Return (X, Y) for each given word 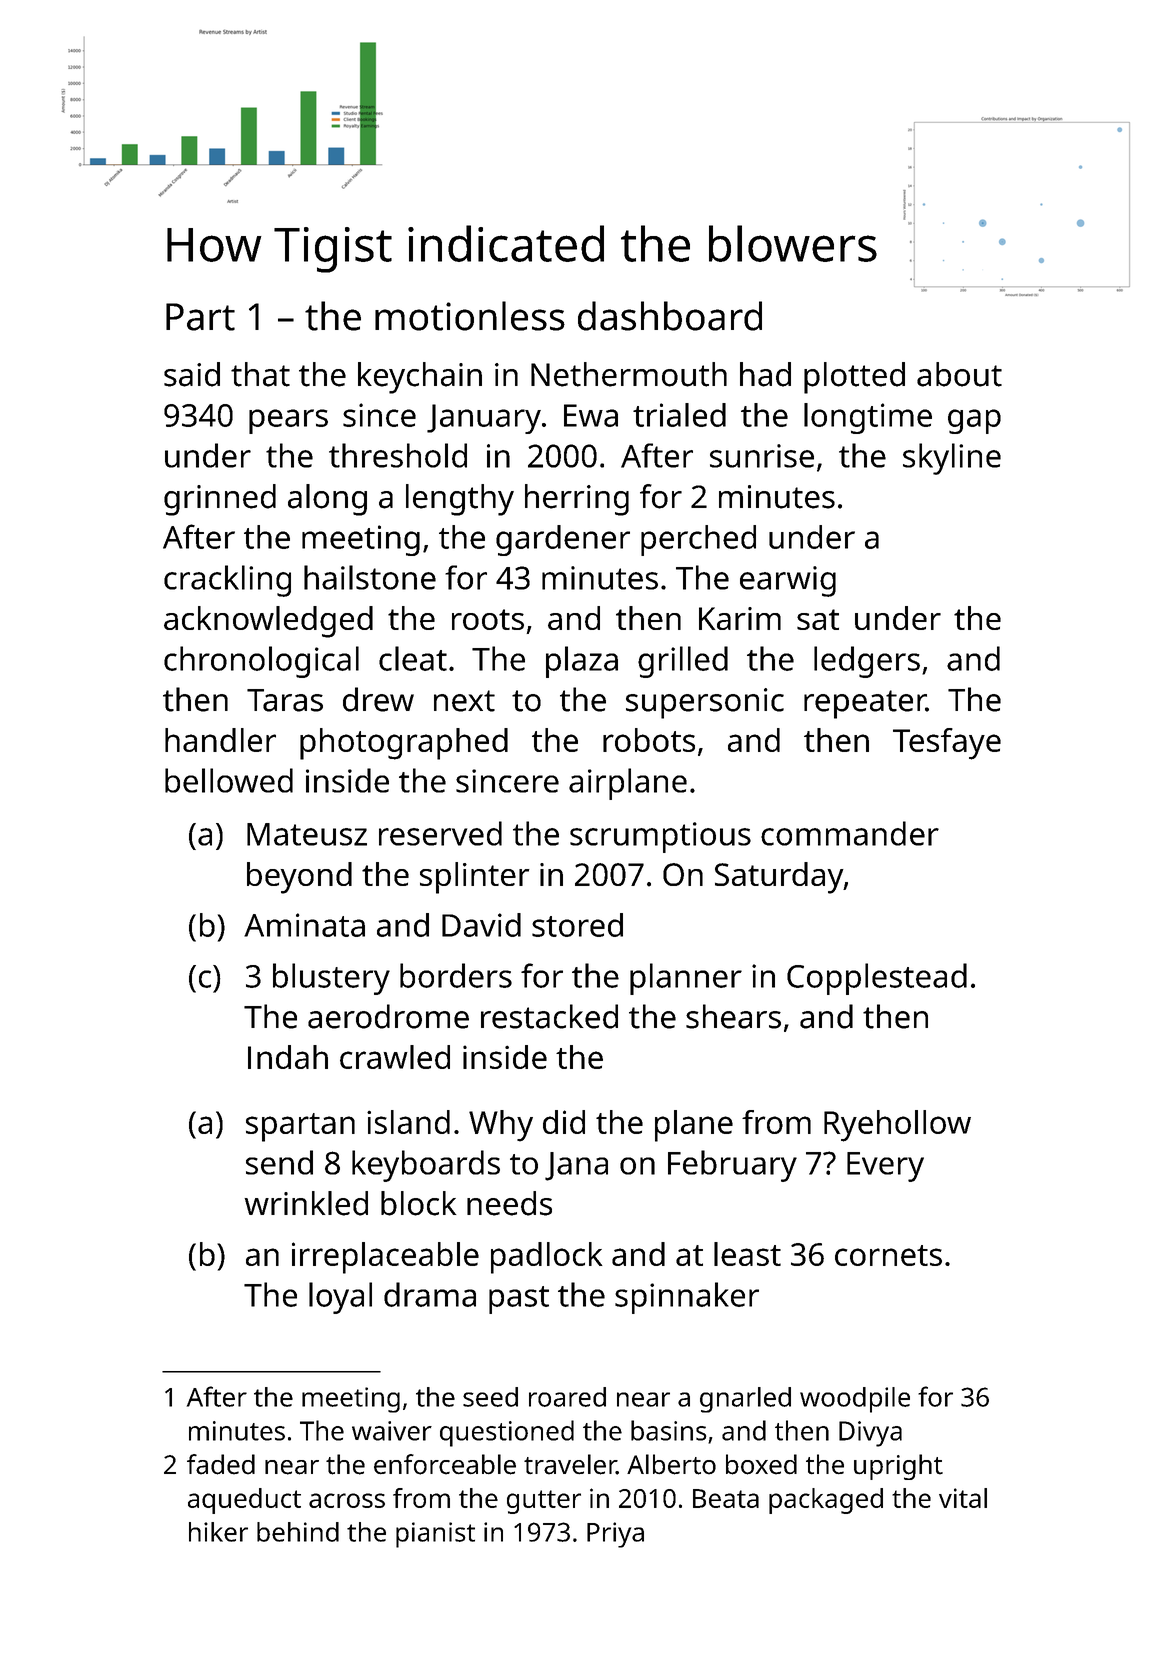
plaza (582, 662)
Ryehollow (897, 1126)
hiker (218, 1532)
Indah (288, 1057)
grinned (220, 500)
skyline (952, 459)
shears (733, 1016)
